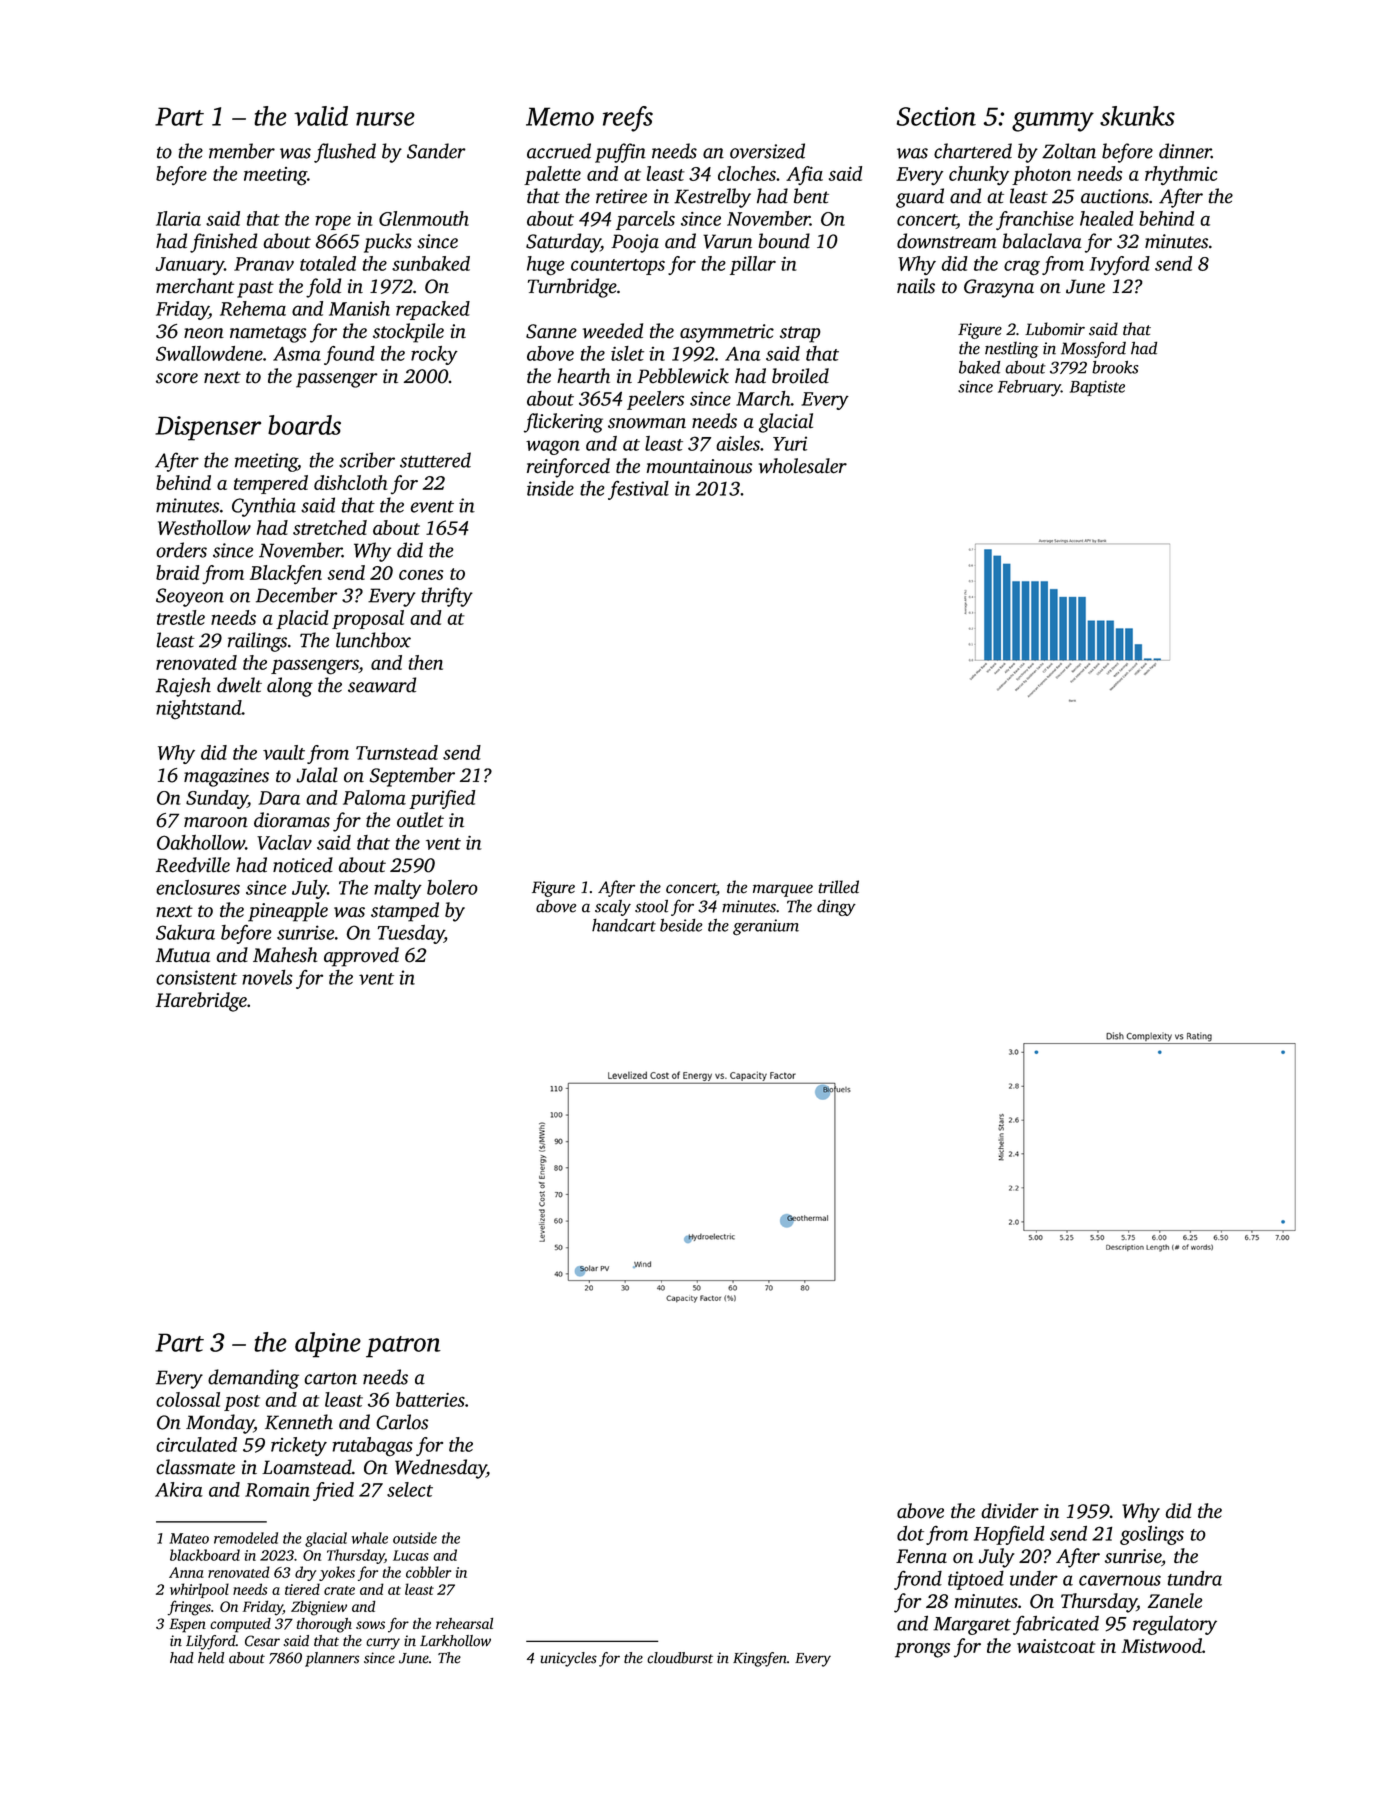 The width and height of the screenshot is (1391, 1801). I want to click on dingy, so click(836, 908).
